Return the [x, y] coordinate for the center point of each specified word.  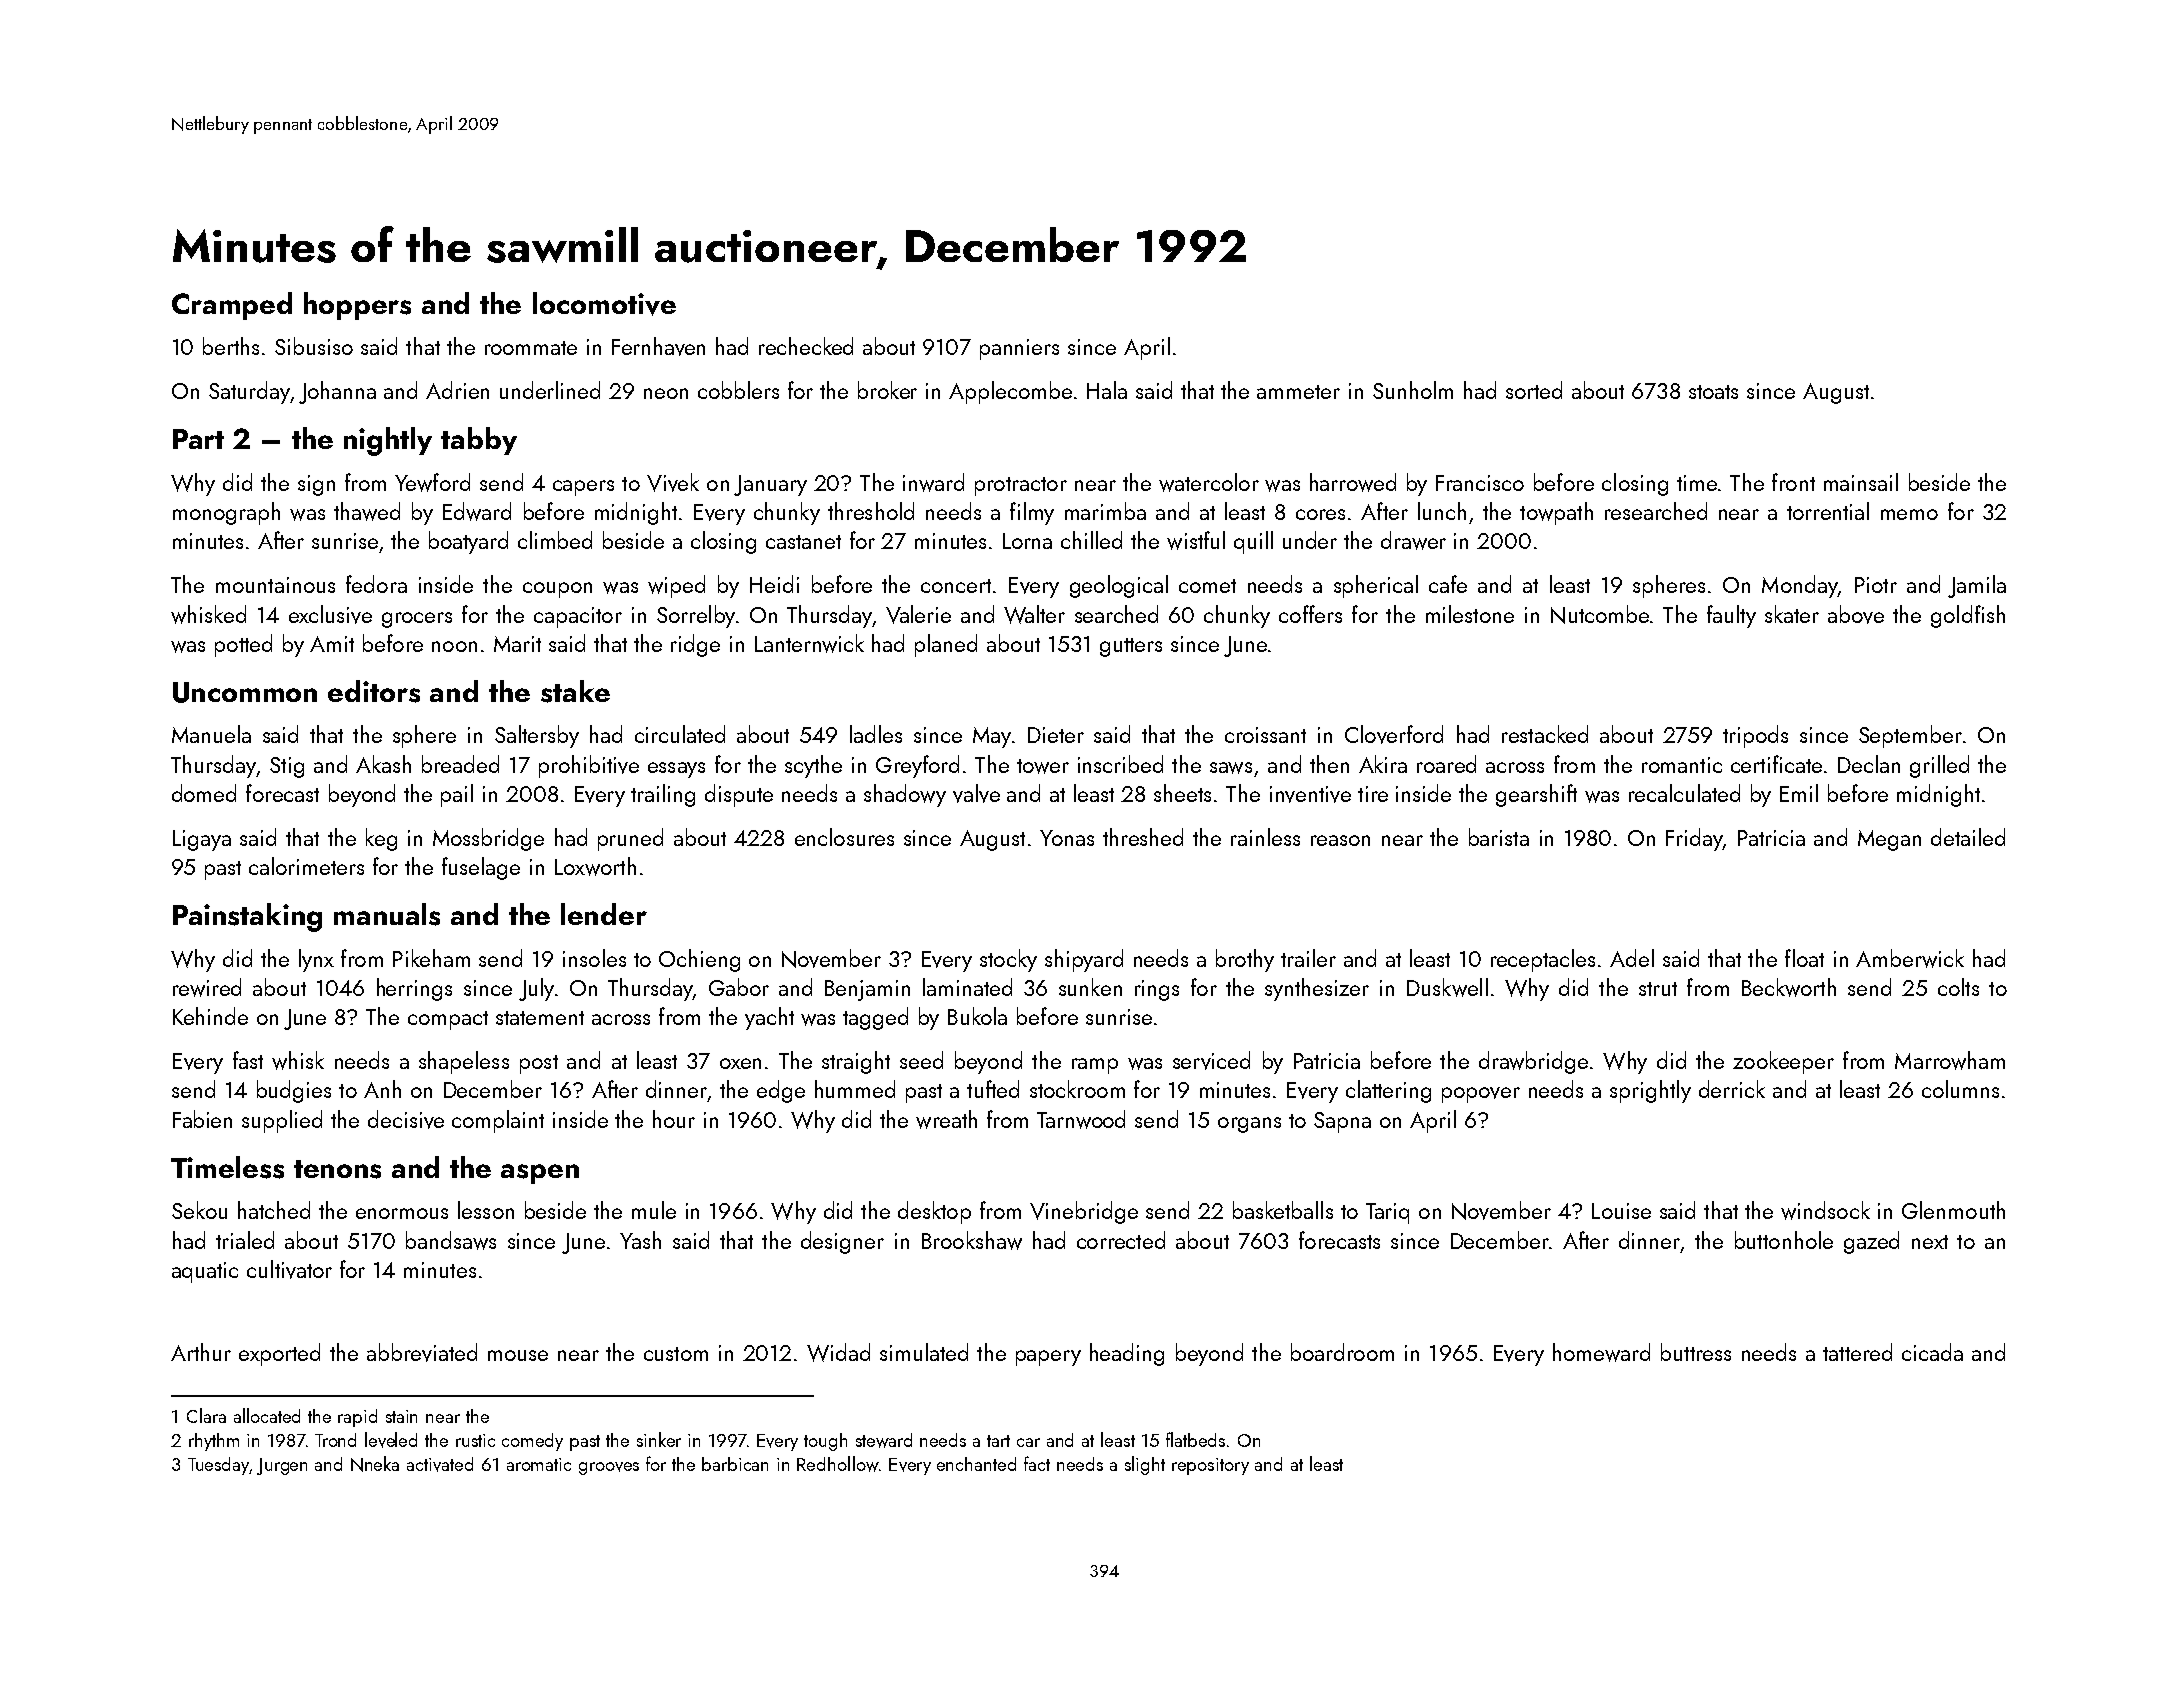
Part [198, 439]
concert [956, 586]
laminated [967, 987]
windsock [1825, 1210]
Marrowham [1950, 1060]
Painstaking [247, 917]
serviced [1211, 1060]
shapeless [464, 1062]
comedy [532, 1442]
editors [374, 691]
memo [1909, 514]
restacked [1545, 734]
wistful [1196, 540]
